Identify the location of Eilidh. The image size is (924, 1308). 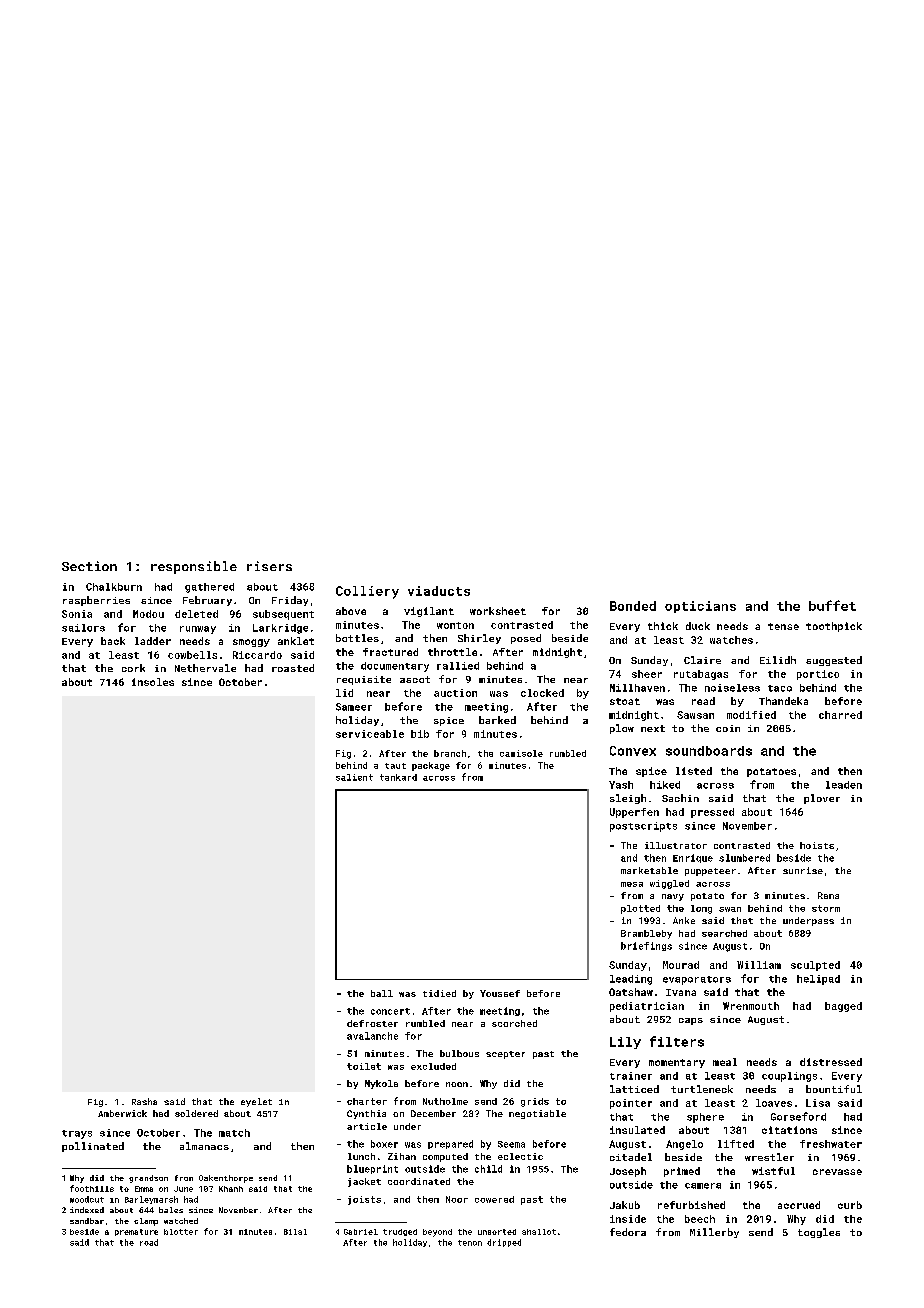
(778, 660).
